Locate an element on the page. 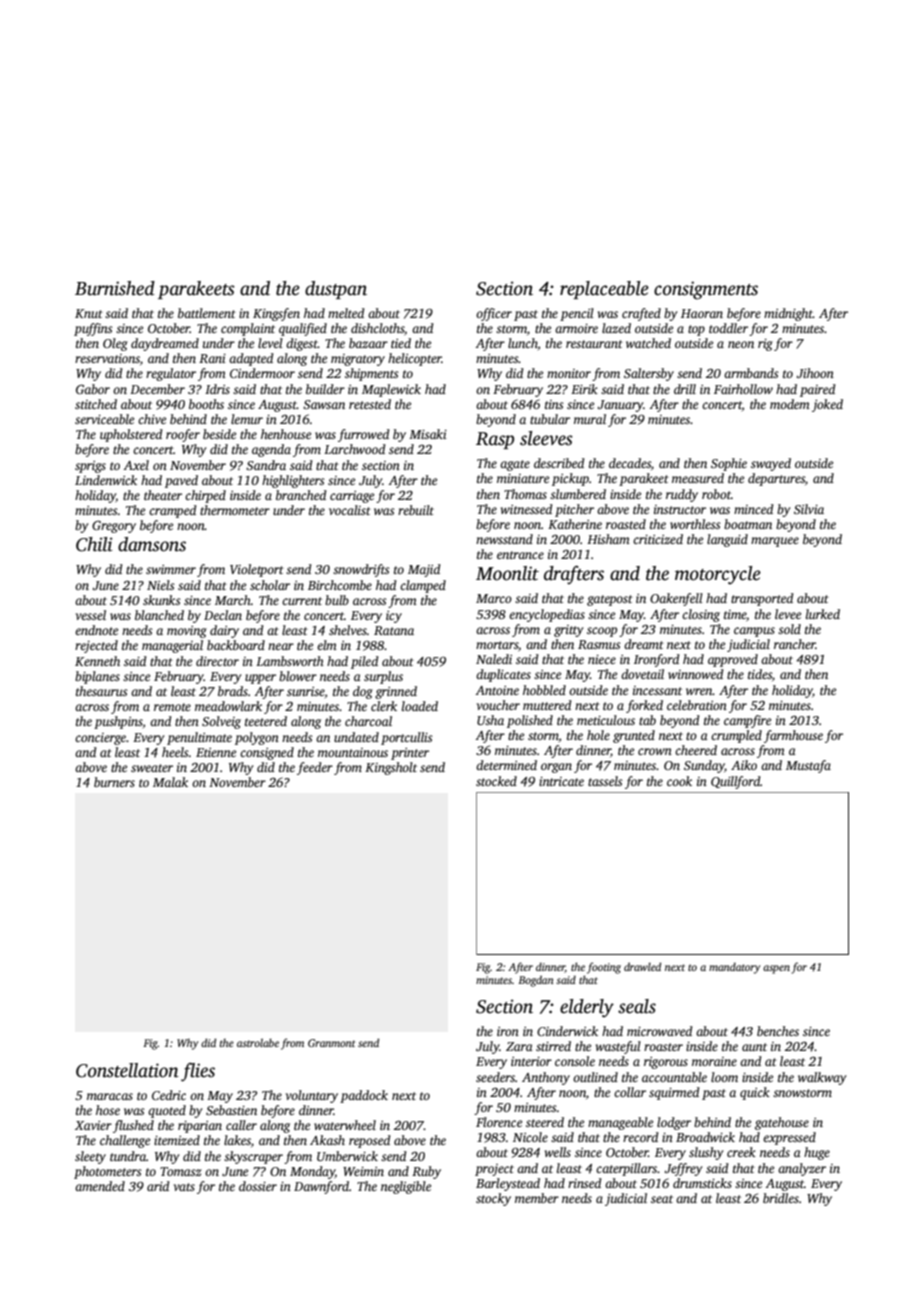  officer is located at coordinates (494, 314).
